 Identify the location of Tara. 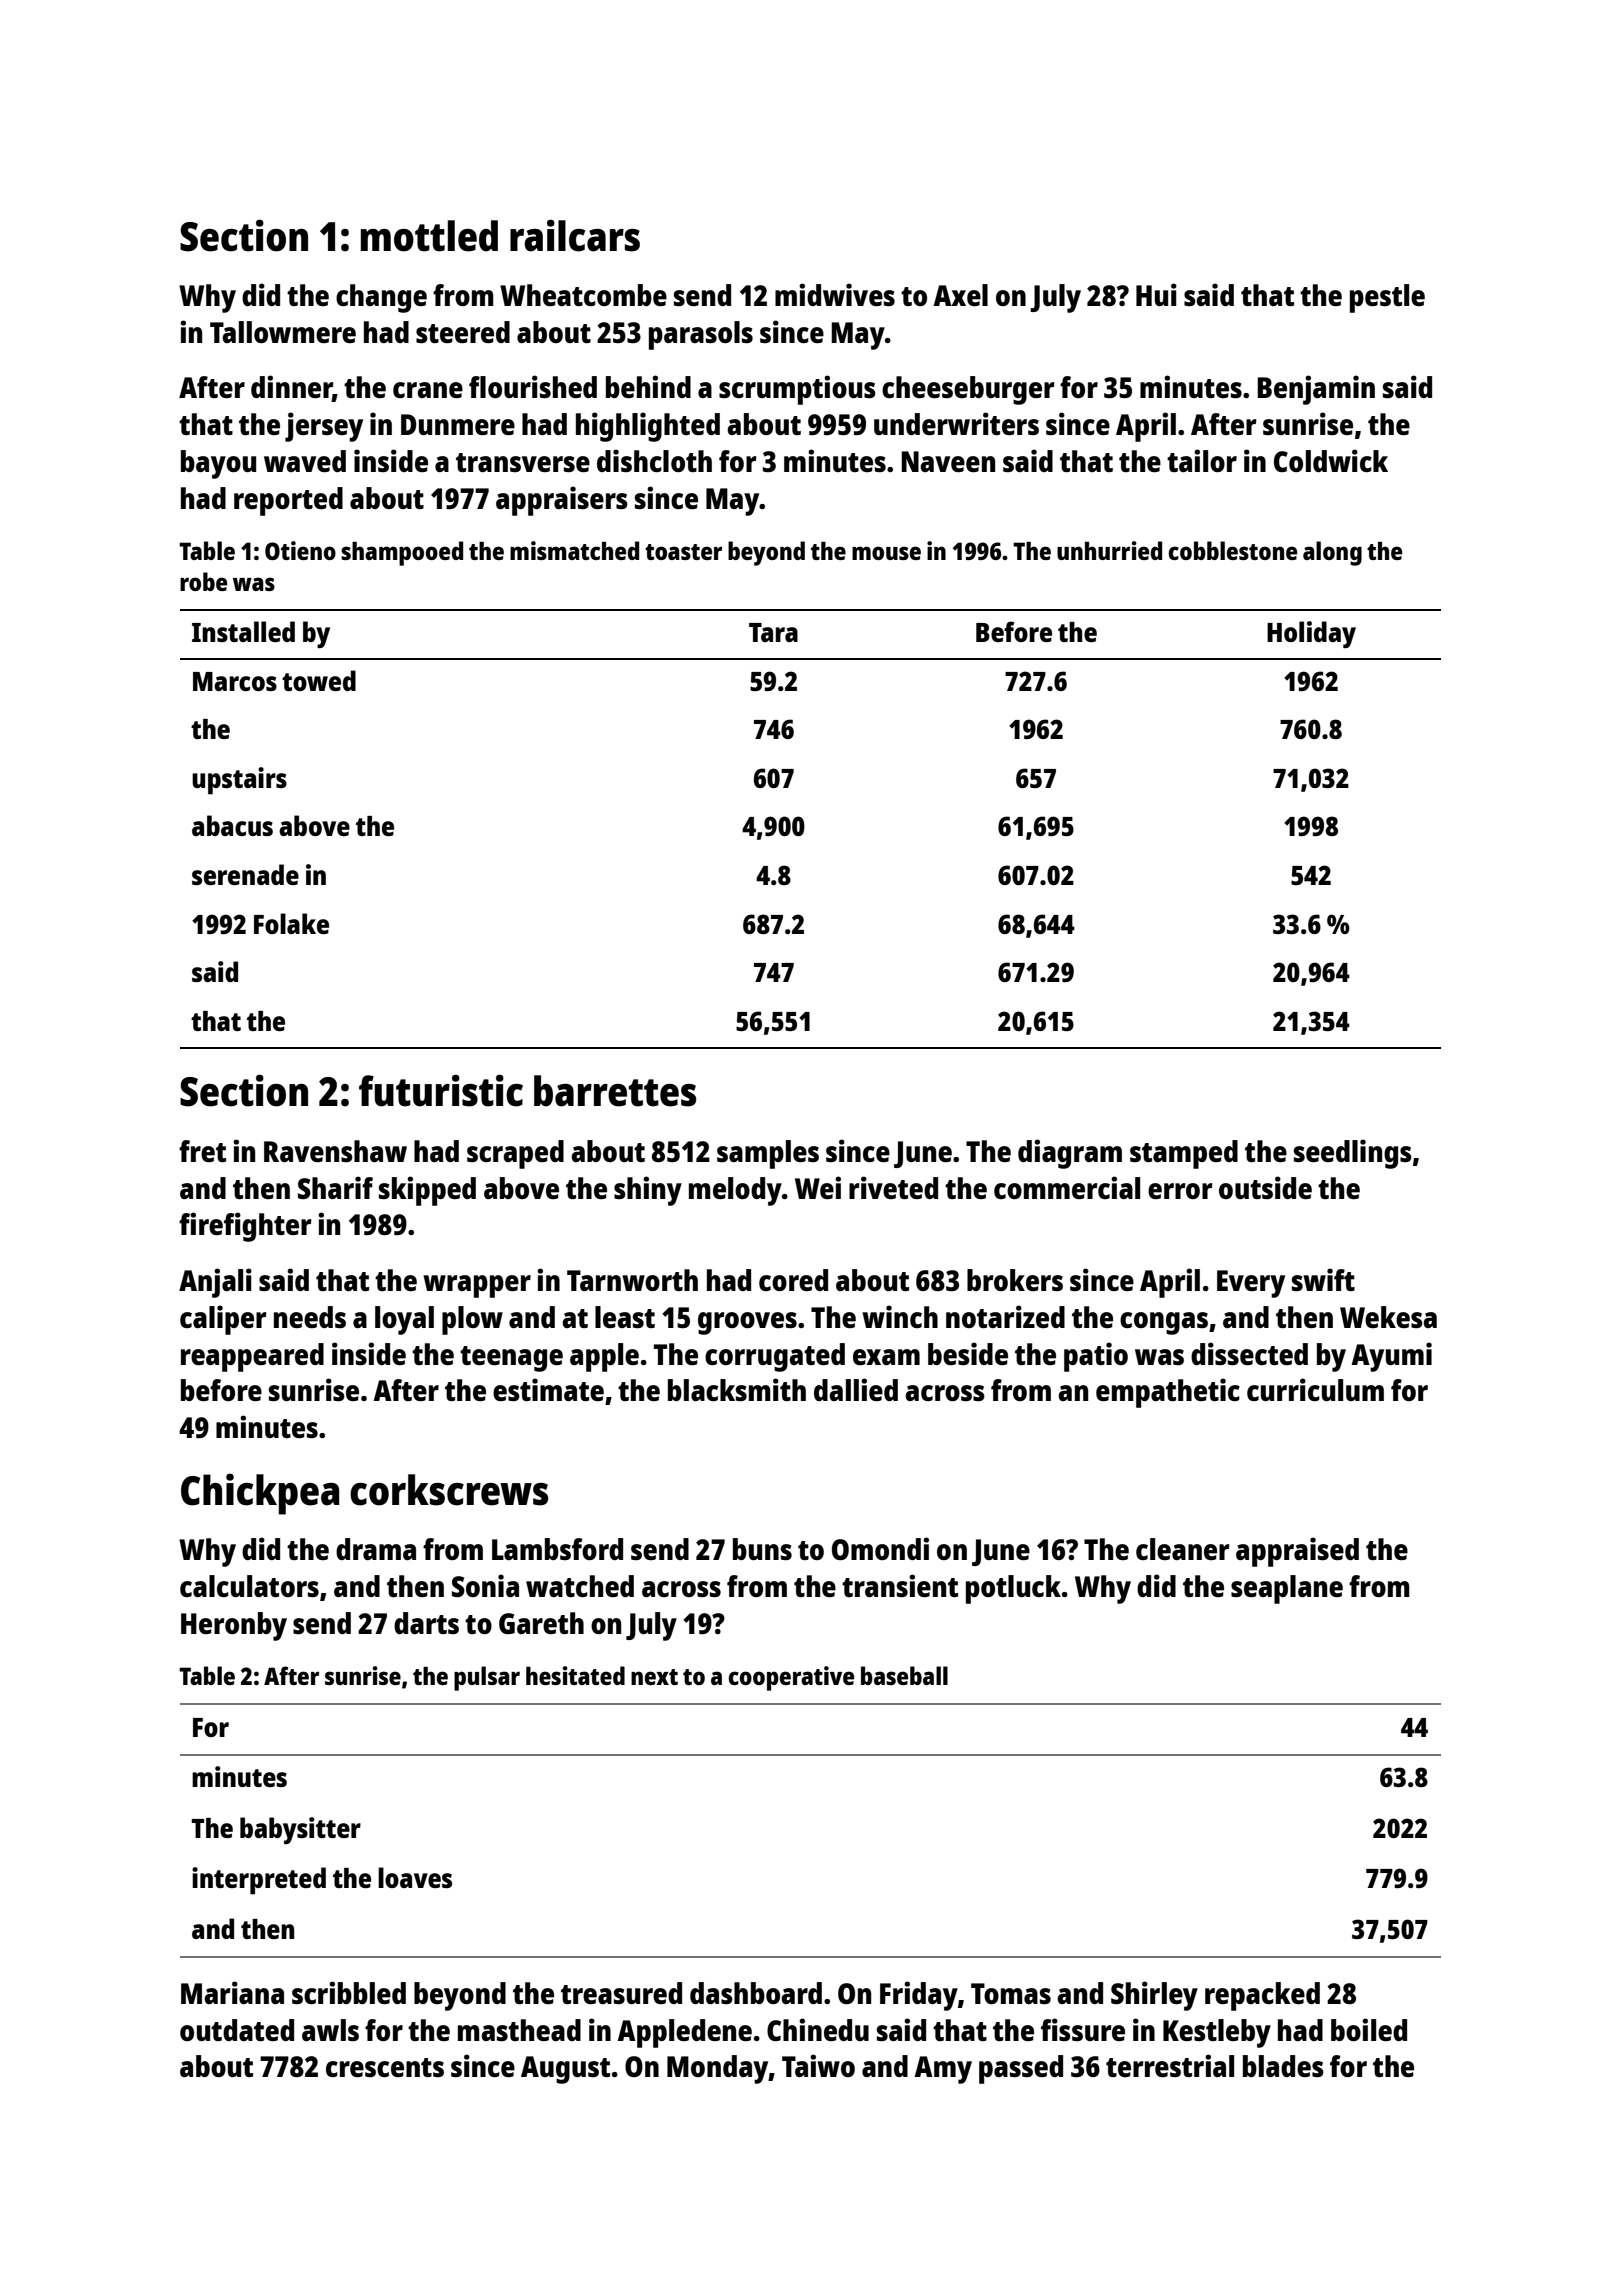
(773, 632).
